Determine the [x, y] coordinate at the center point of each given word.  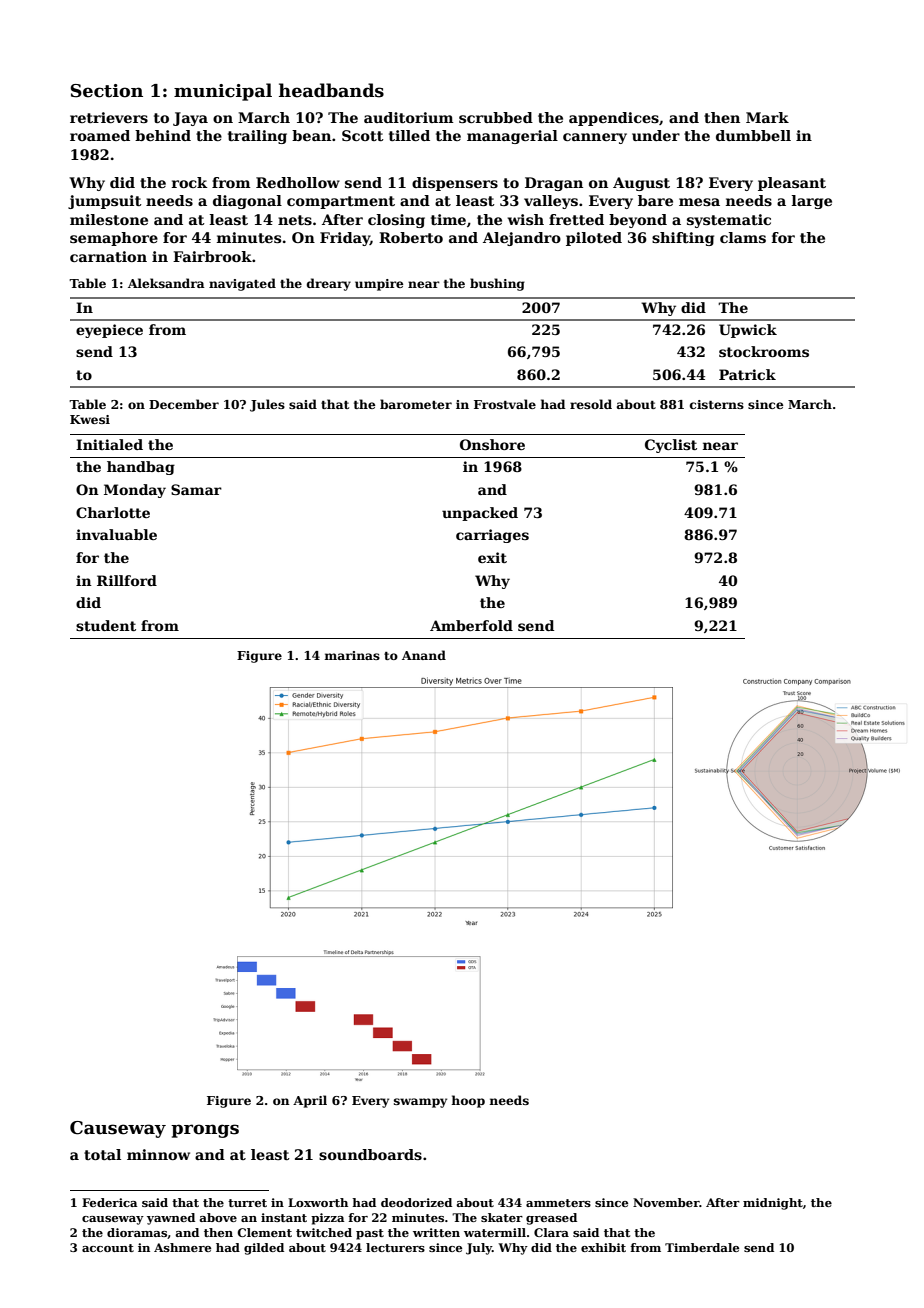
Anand [424, 655]
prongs [205, 1131]
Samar [196, 489]
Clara [551, 1232]
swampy [420, 1103]
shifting [683, 239]
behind [163, 135]
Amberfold [471, 625]
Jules [267, 405]
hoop [468, 1101]
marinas [352, 655]
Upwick [748, 331]
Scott [363, 135]
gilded [264, 1249]
